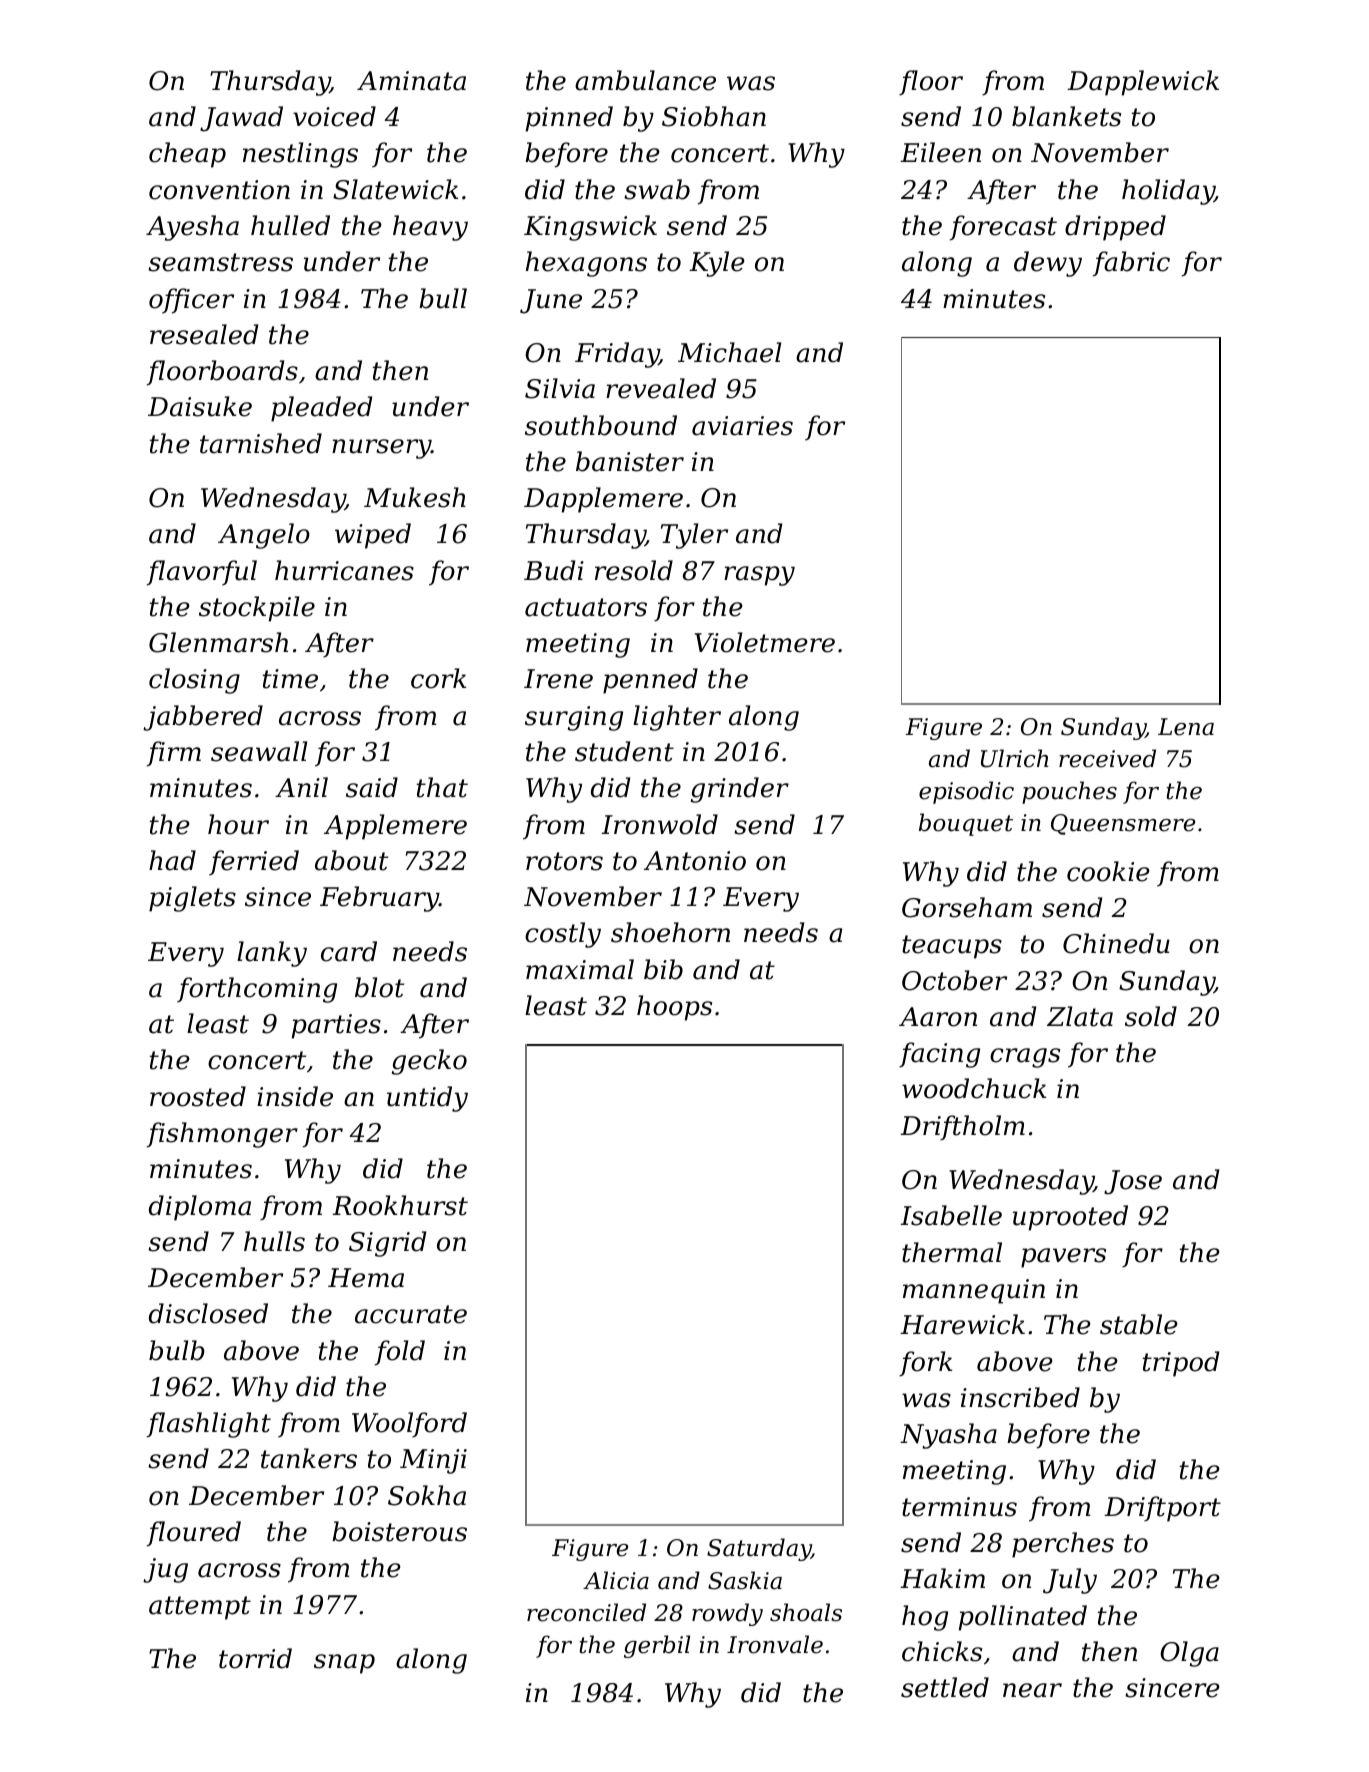 This screenshot has height=1772, width=1369. Describe the element at coordinates (241, 119) in the screenshot. I see `Jawad` at that location.
